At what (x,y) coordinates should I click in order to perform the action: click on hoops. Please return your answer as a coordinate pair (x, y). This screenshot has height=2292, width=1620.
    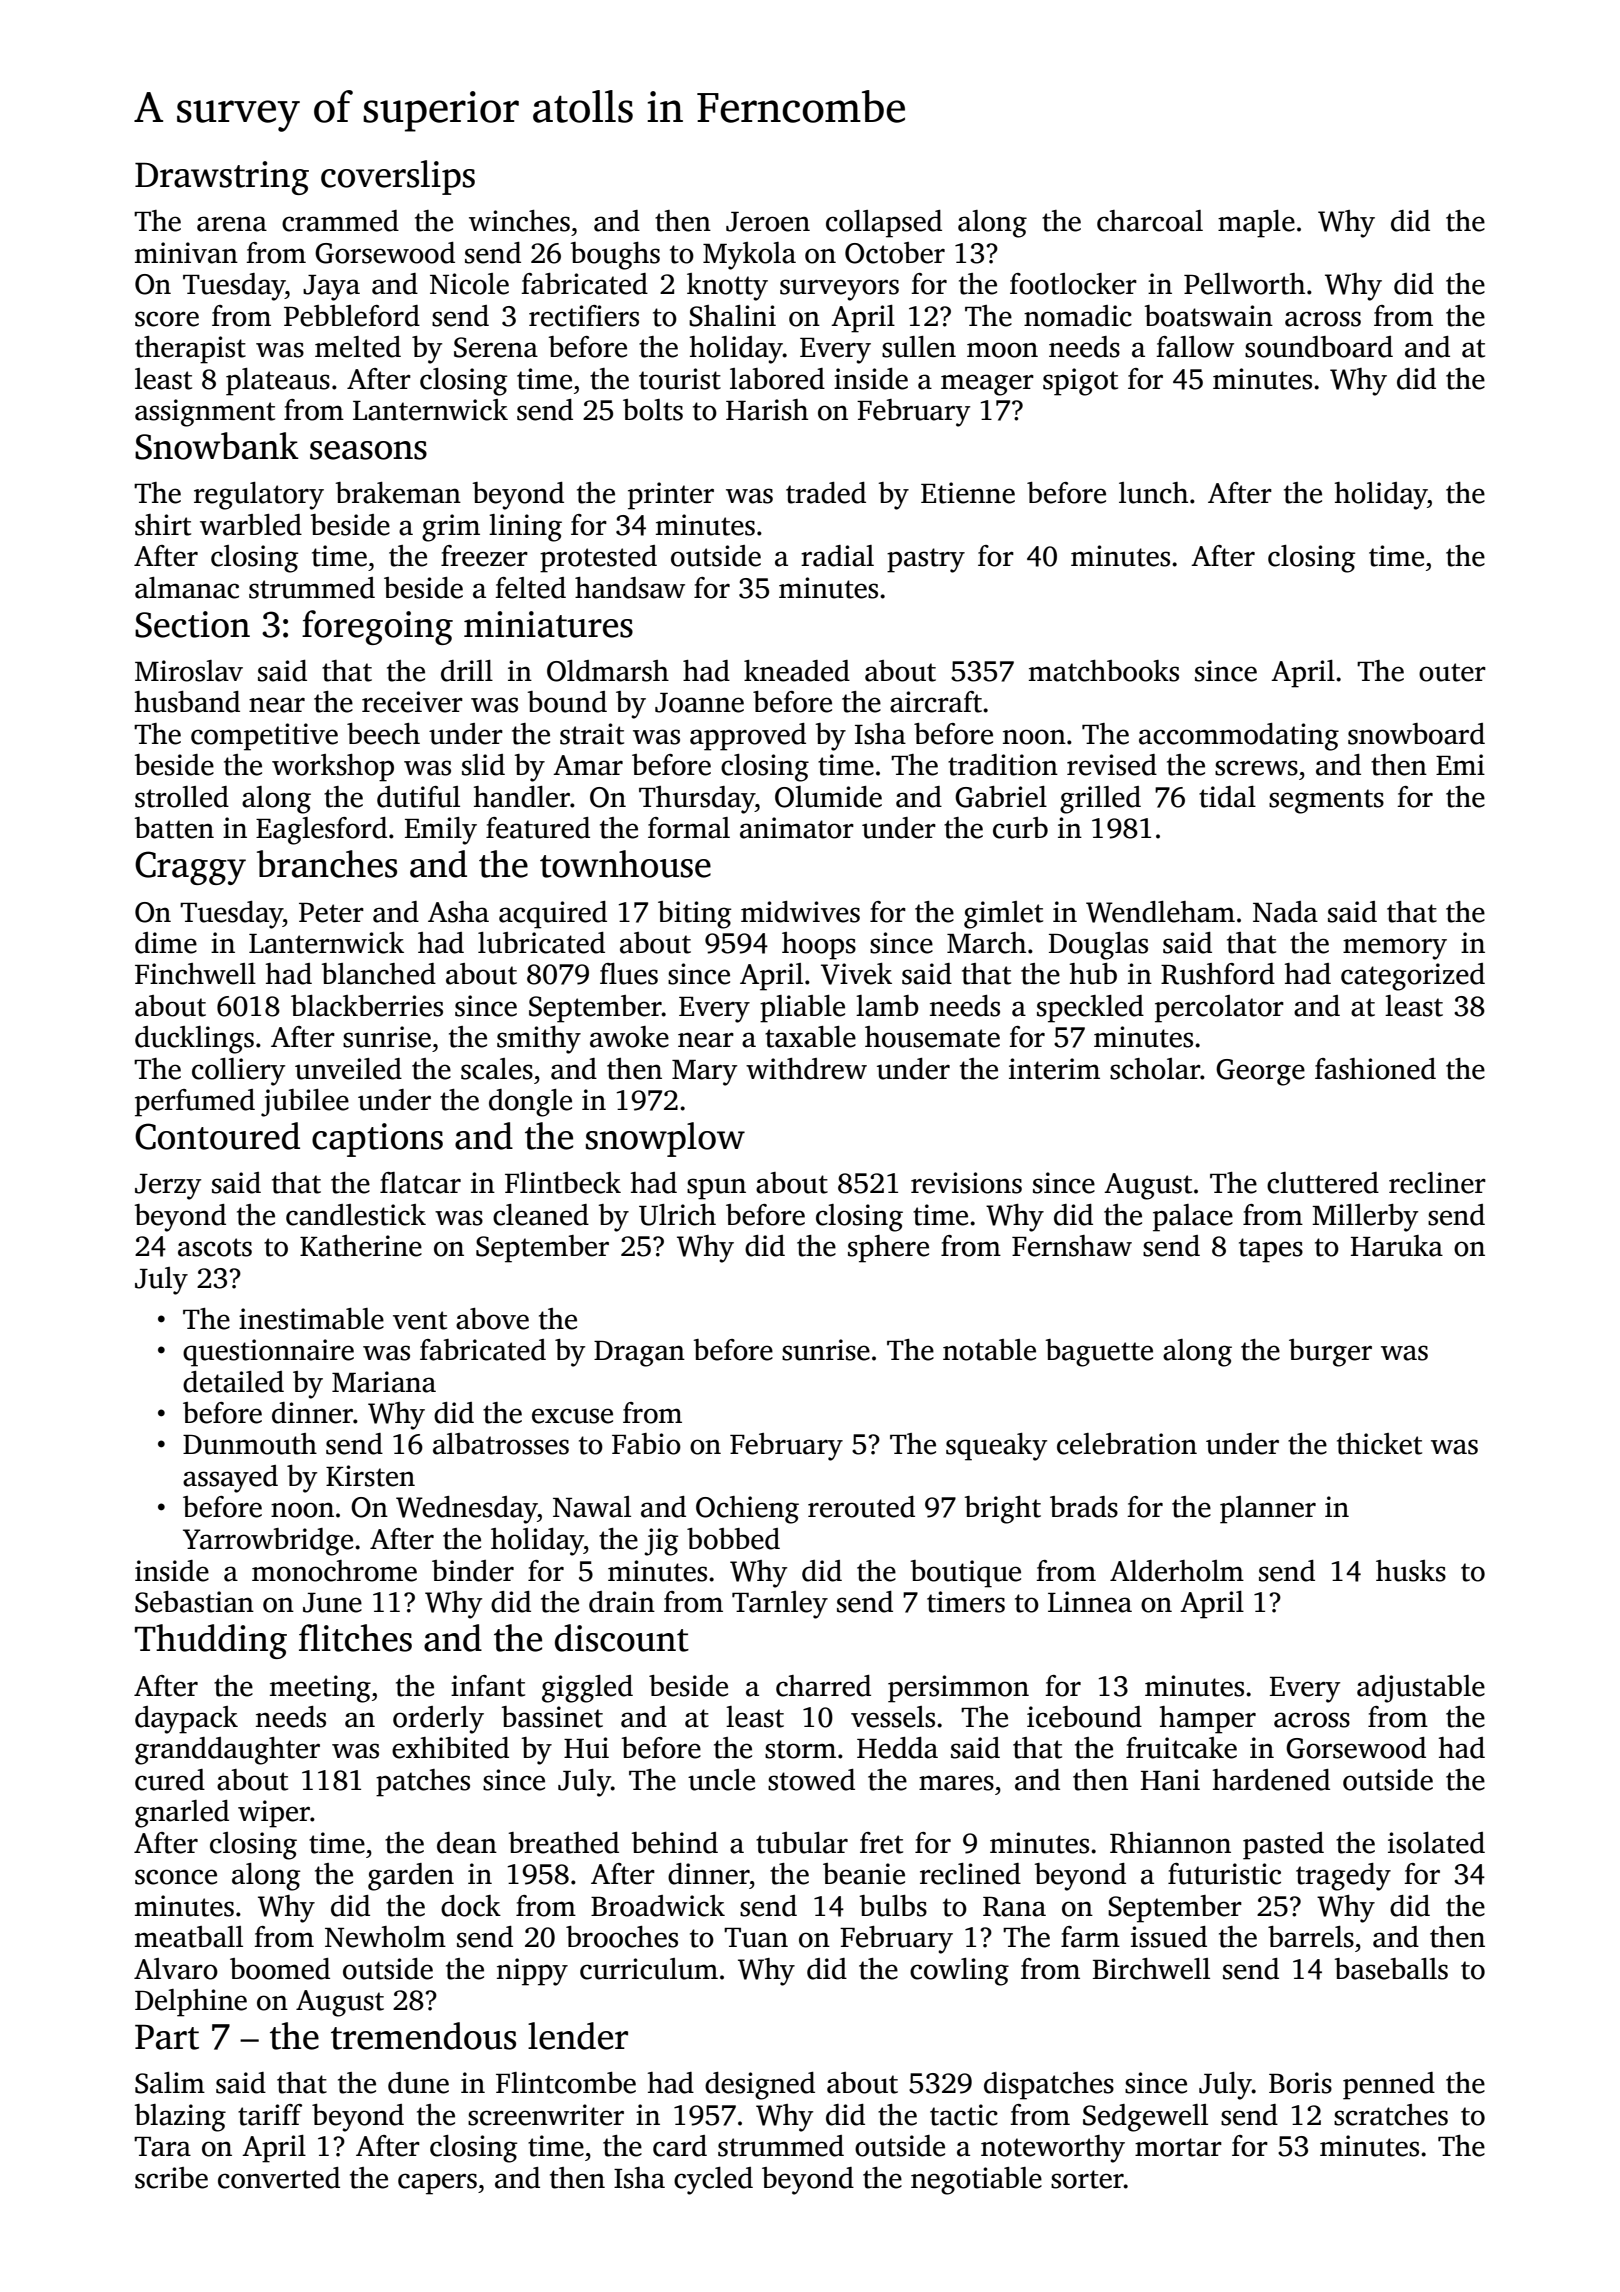
    Looking at the image, I should click on (819, 946).
